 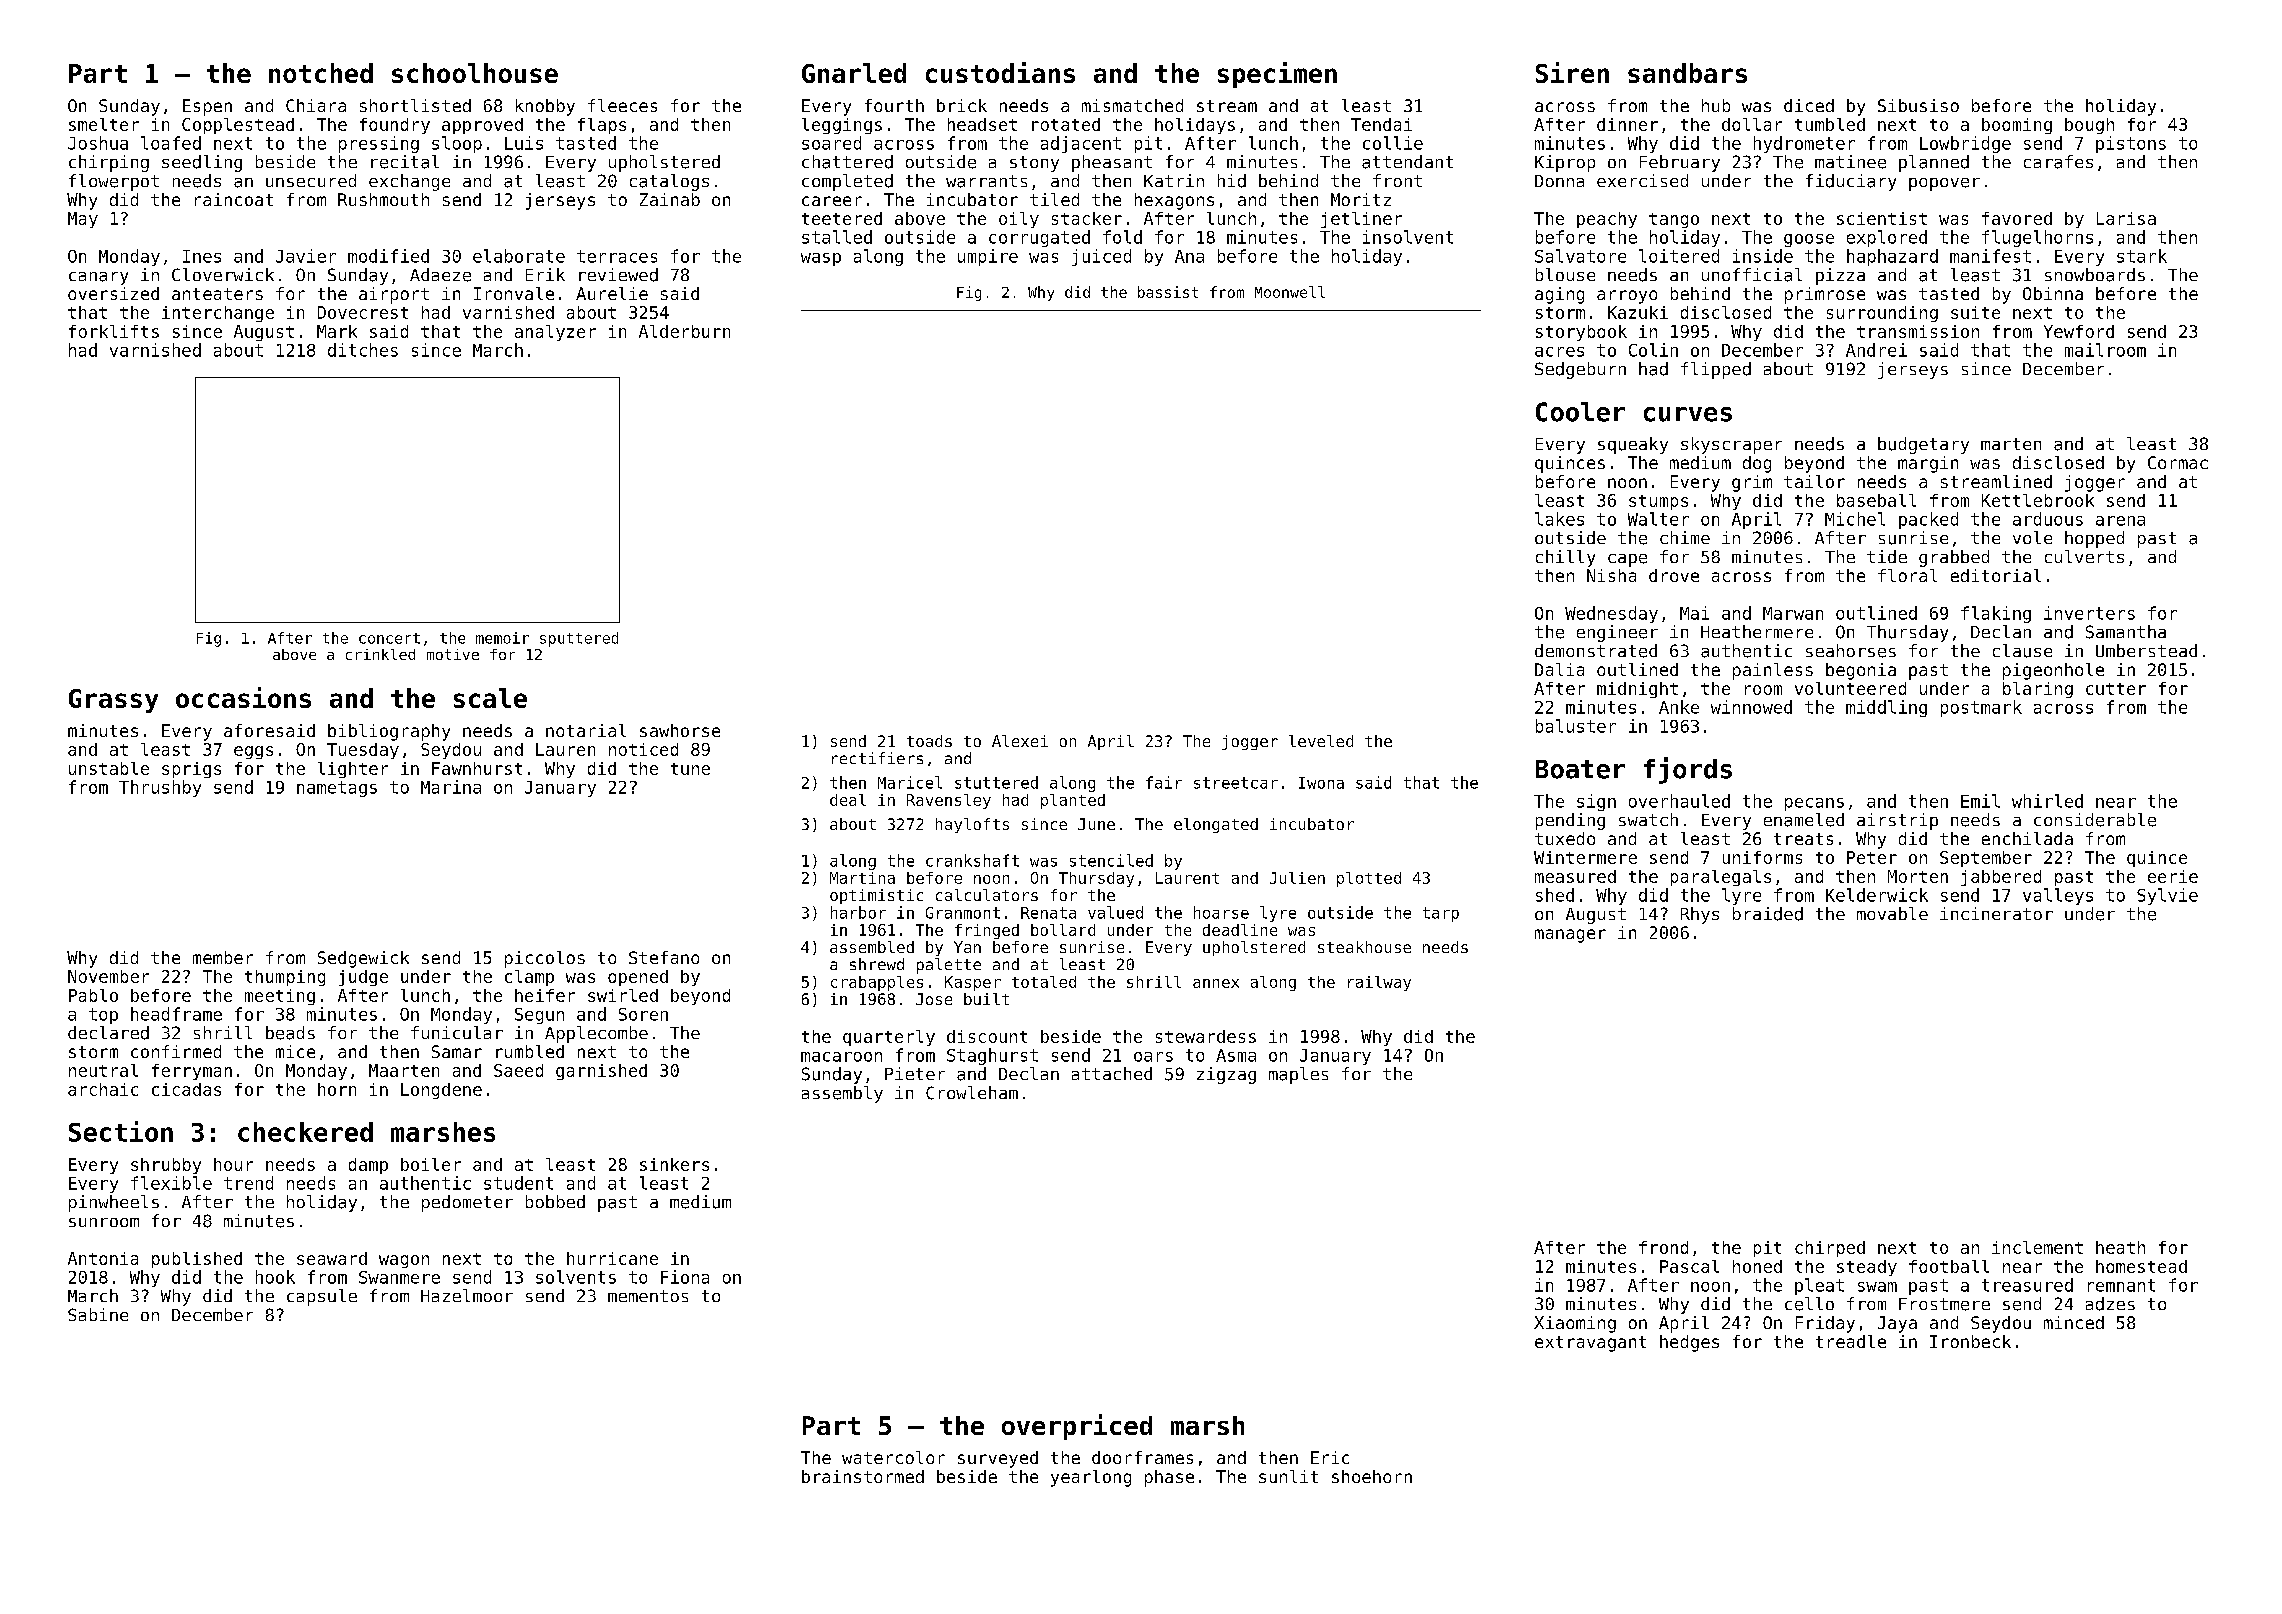 What do you see at coordinates (877, 964) in the image?
I see `shrewd` at bounding box center [877, 964].
